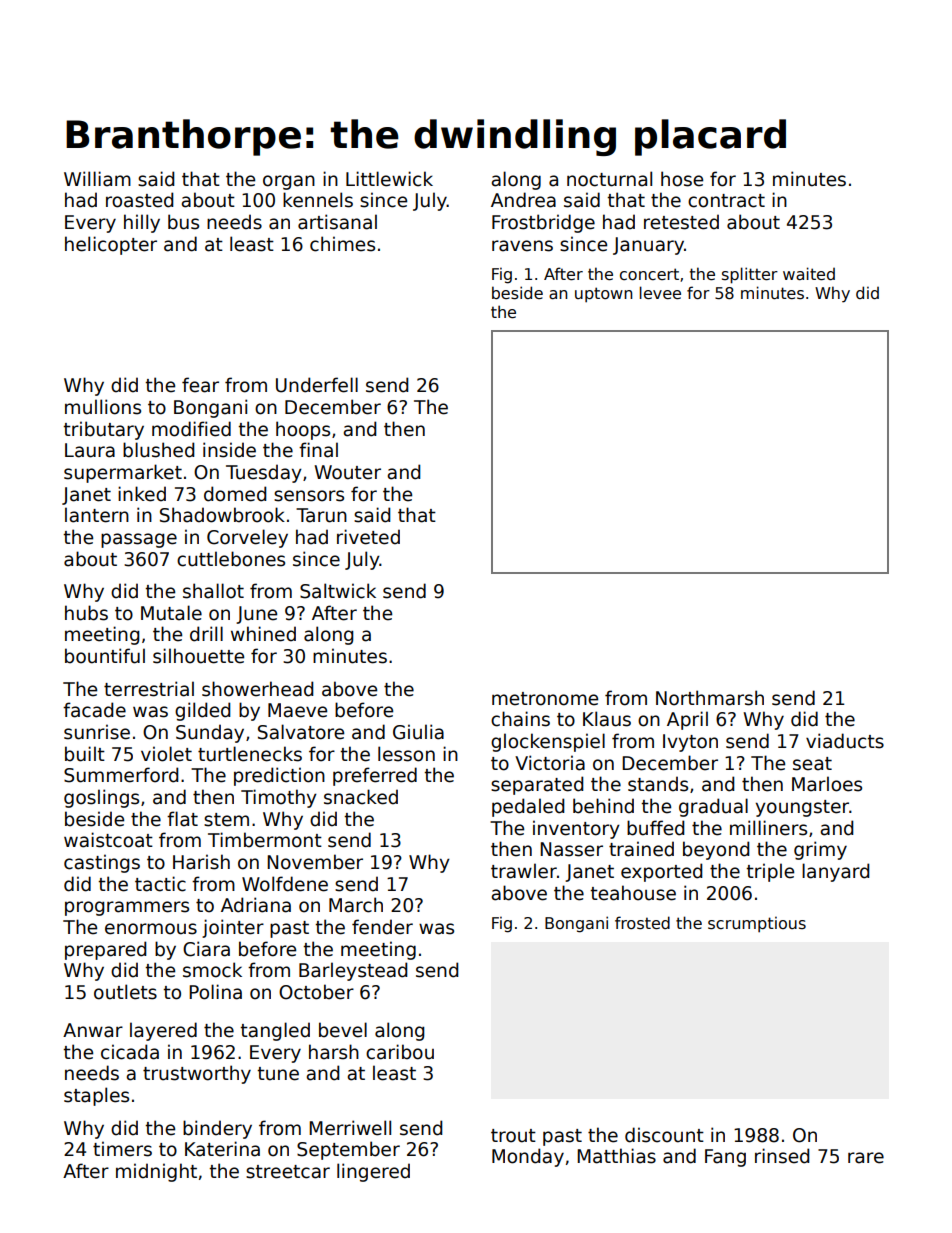 The height and width of the document is (1233, 952). What do you see at coordinates (690, 743) in the document?
I see `Ivyton` at bounding box center [690, 743].
